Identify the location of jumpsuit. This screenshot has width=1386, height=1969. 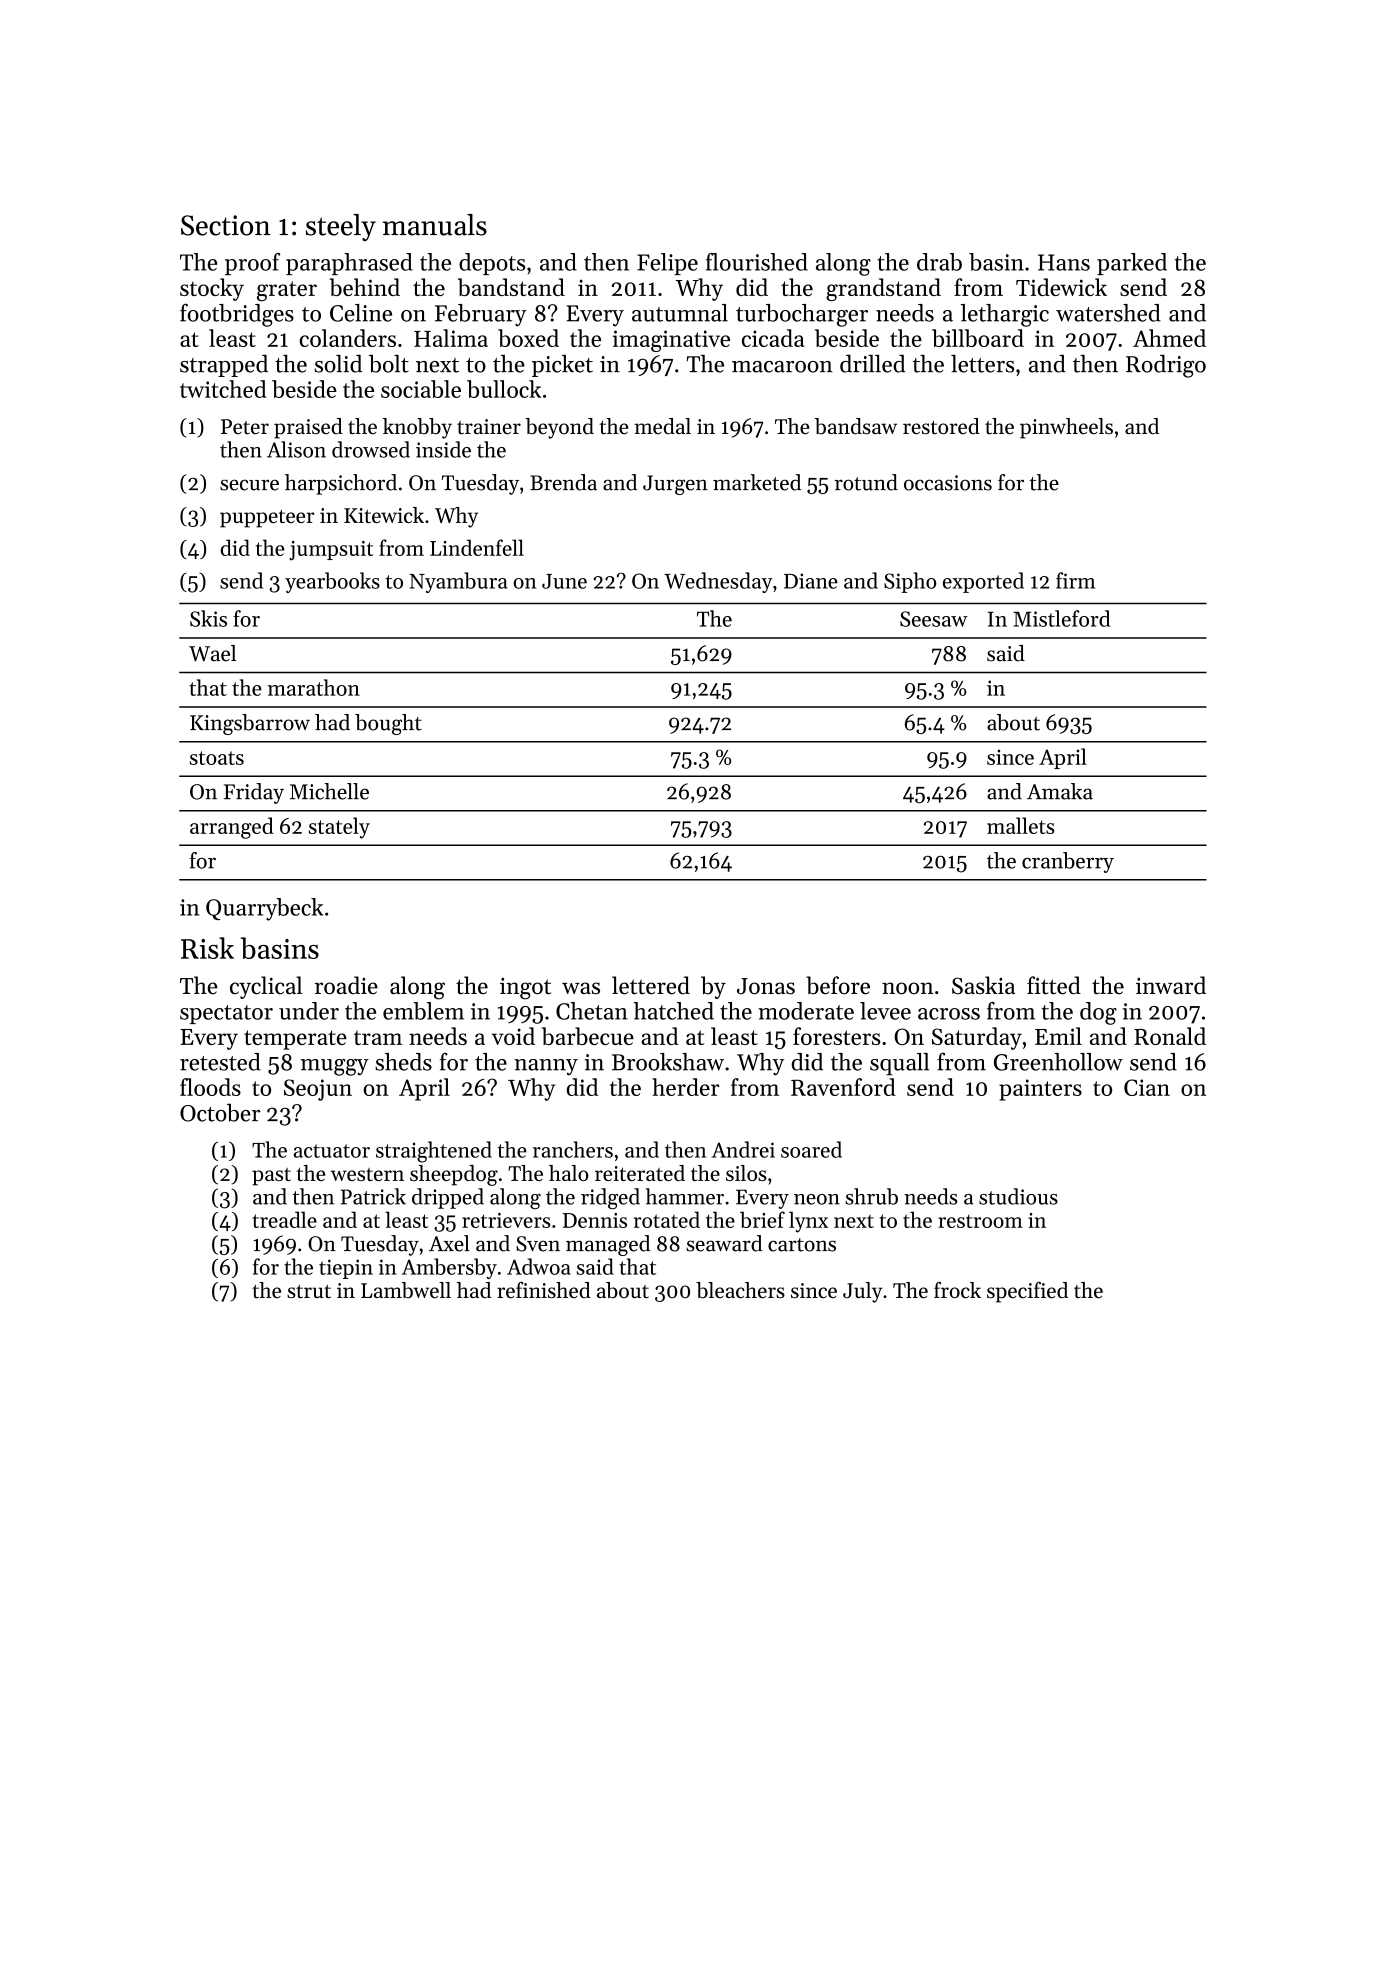
(331, 551).
